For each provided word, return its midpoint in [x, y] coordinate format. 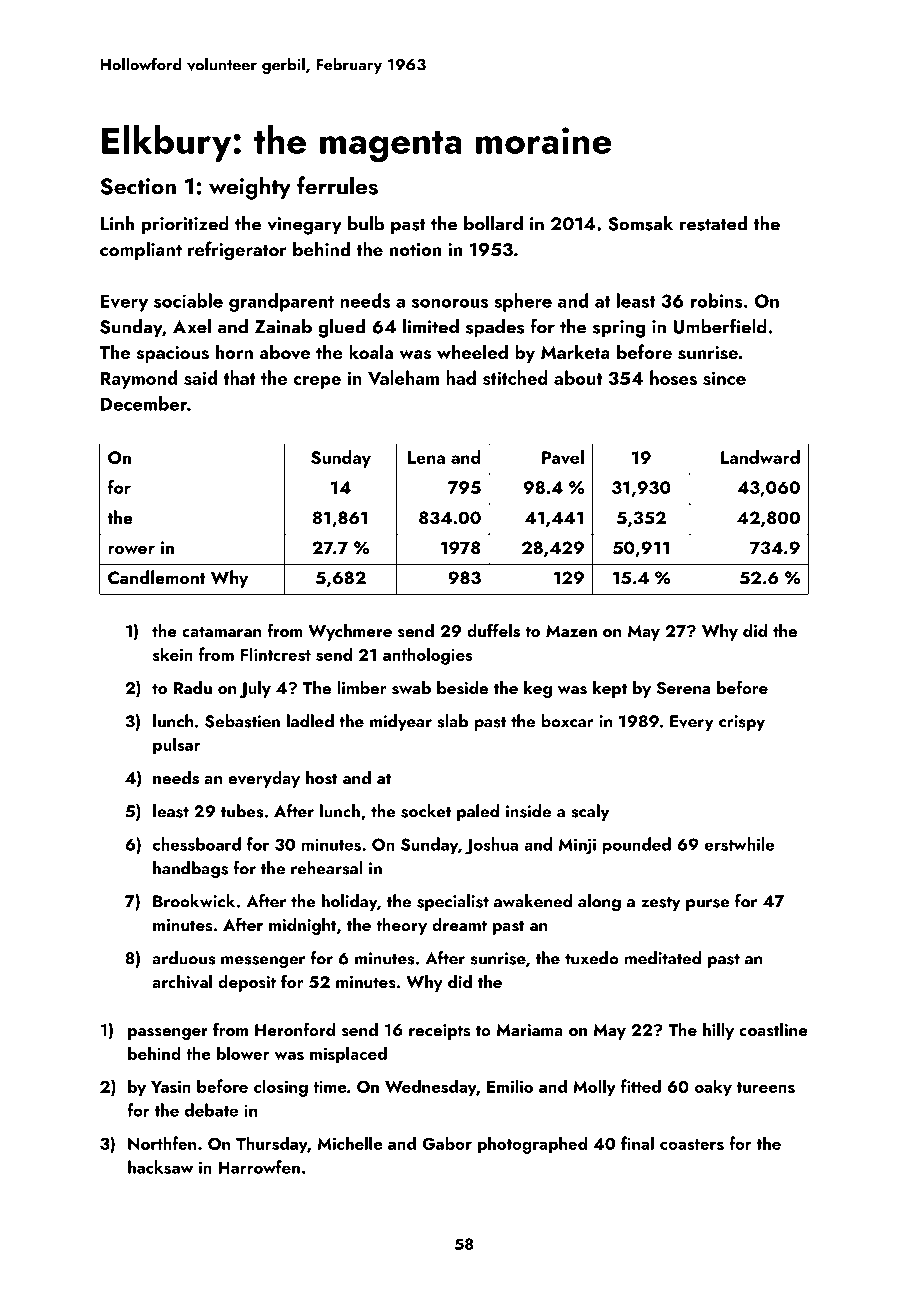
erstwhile [740, 844]
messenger [263, 962]
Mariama [529, 1030]
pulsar [177, 746]
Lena [426, 457]
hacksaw [160, 1167]
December [144, 403]
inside [528, 811]
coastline [773, 1030]
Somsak [640, 223]
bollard [493, 223]
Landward [760, 457]
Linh [117, 223]
